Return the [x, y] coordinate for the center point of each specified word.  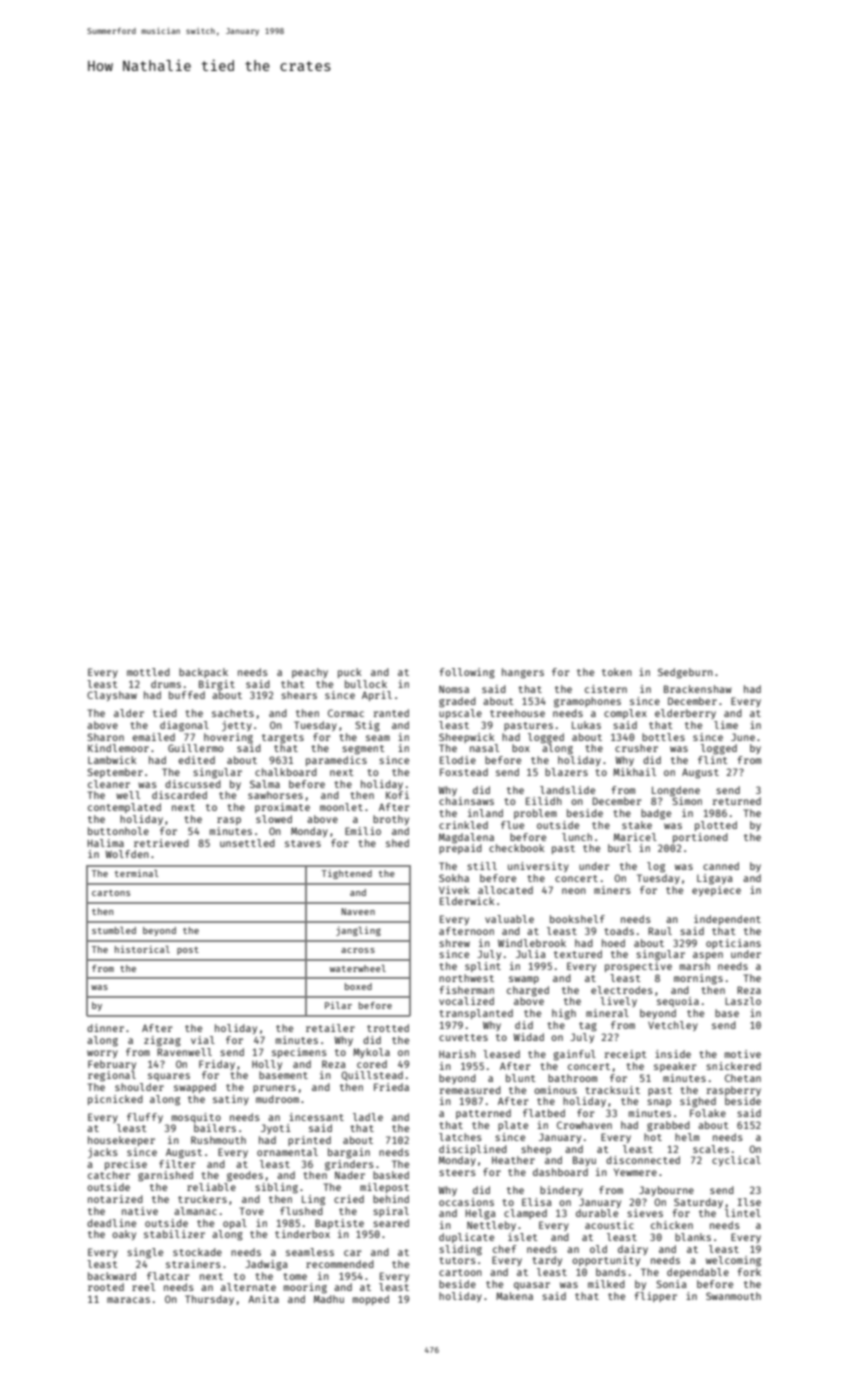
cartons [111, 893]
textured [578, 954]
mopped [371, 1300]
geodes [245, 1176]
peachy [310, 673]
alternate [248, 1287]
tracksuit [612, 1090]
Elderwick [467, 901]
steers [457, 1172]
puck [350, 673]
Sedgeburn [685, 673]
